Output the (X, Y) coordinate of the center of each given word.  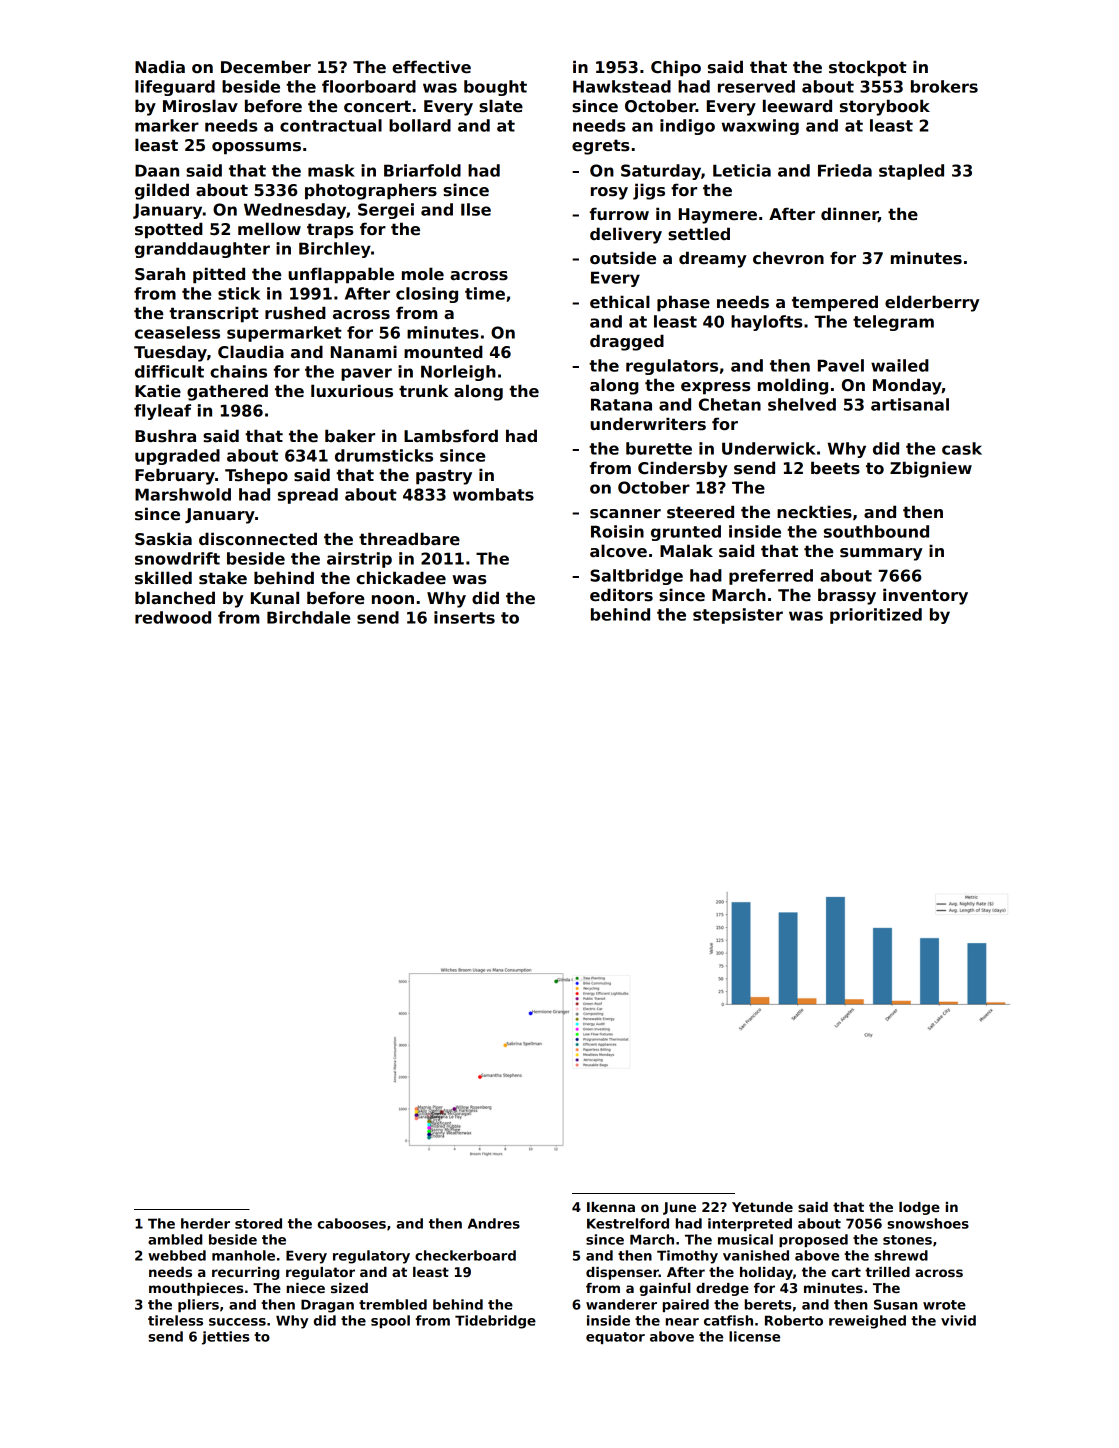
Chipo (676, 68)
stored (258, 1223)
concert (377, 106)
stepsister (738, 616)
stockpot (868, 68)
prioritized (876, 616)
